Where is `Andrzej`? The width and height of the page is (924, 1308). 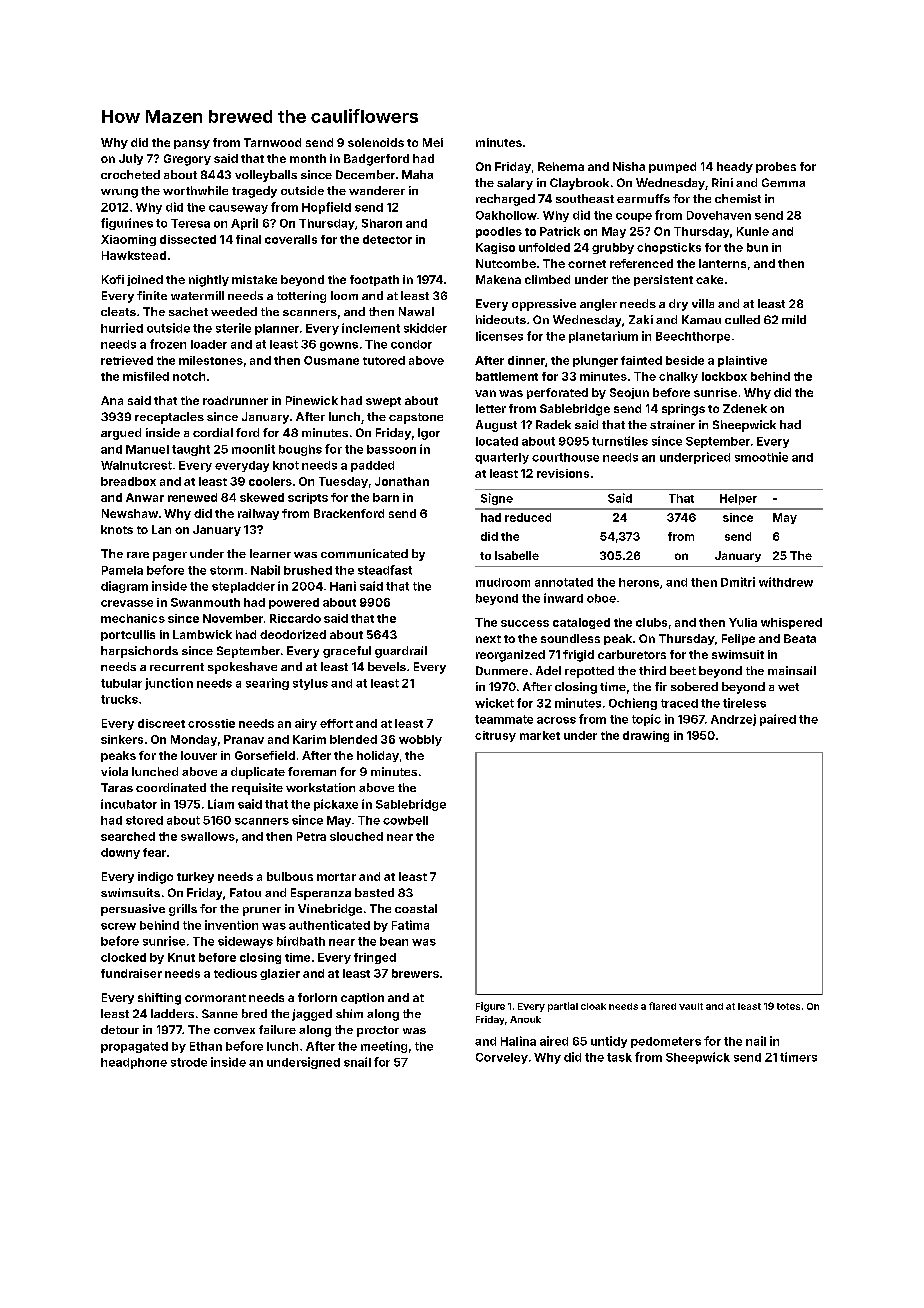
Andrzej is located at coordinates (733, 720).
